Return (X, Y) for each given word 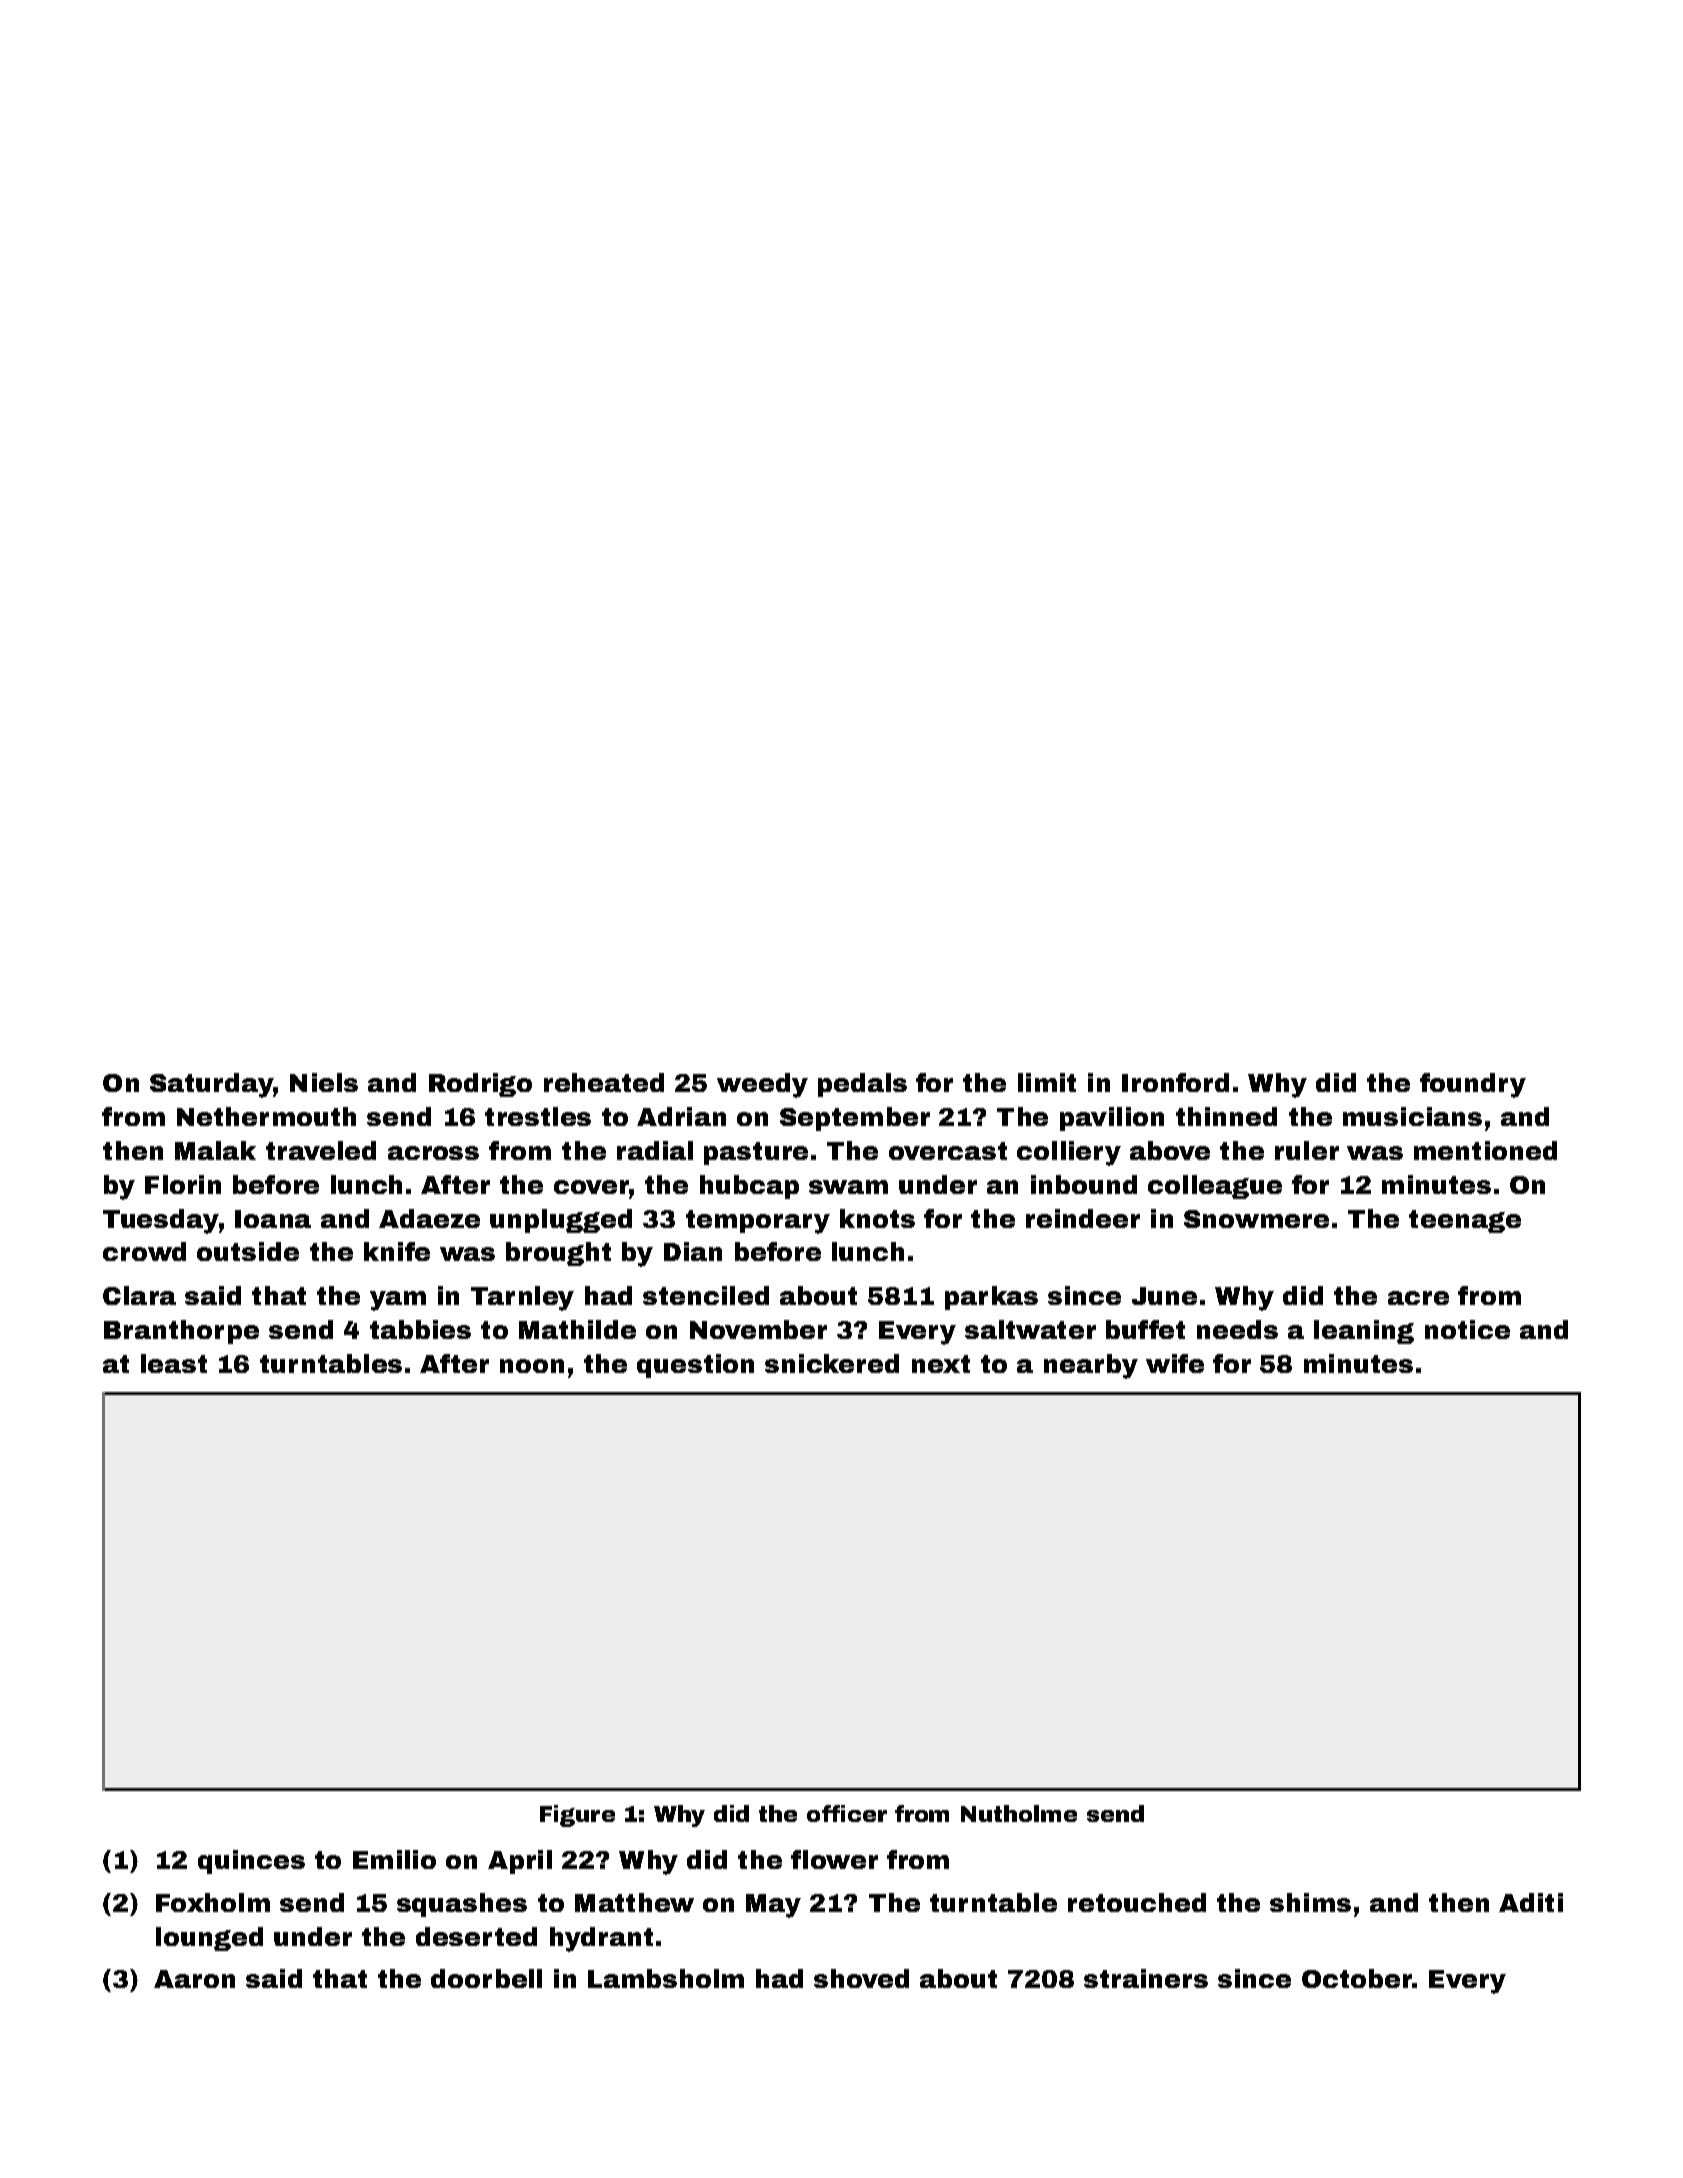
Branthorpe (181, 1332)
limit (1047, 1082)
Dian (693, 1251)
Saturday (211, 1085)
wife (1175, 1363)
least (174, 1363)
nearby (1091, 1366)
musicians (1412, 1116)
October (1357, 1978)
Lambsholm (666, 1978)
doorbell (486, 1978)
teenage (1465, 1221)
